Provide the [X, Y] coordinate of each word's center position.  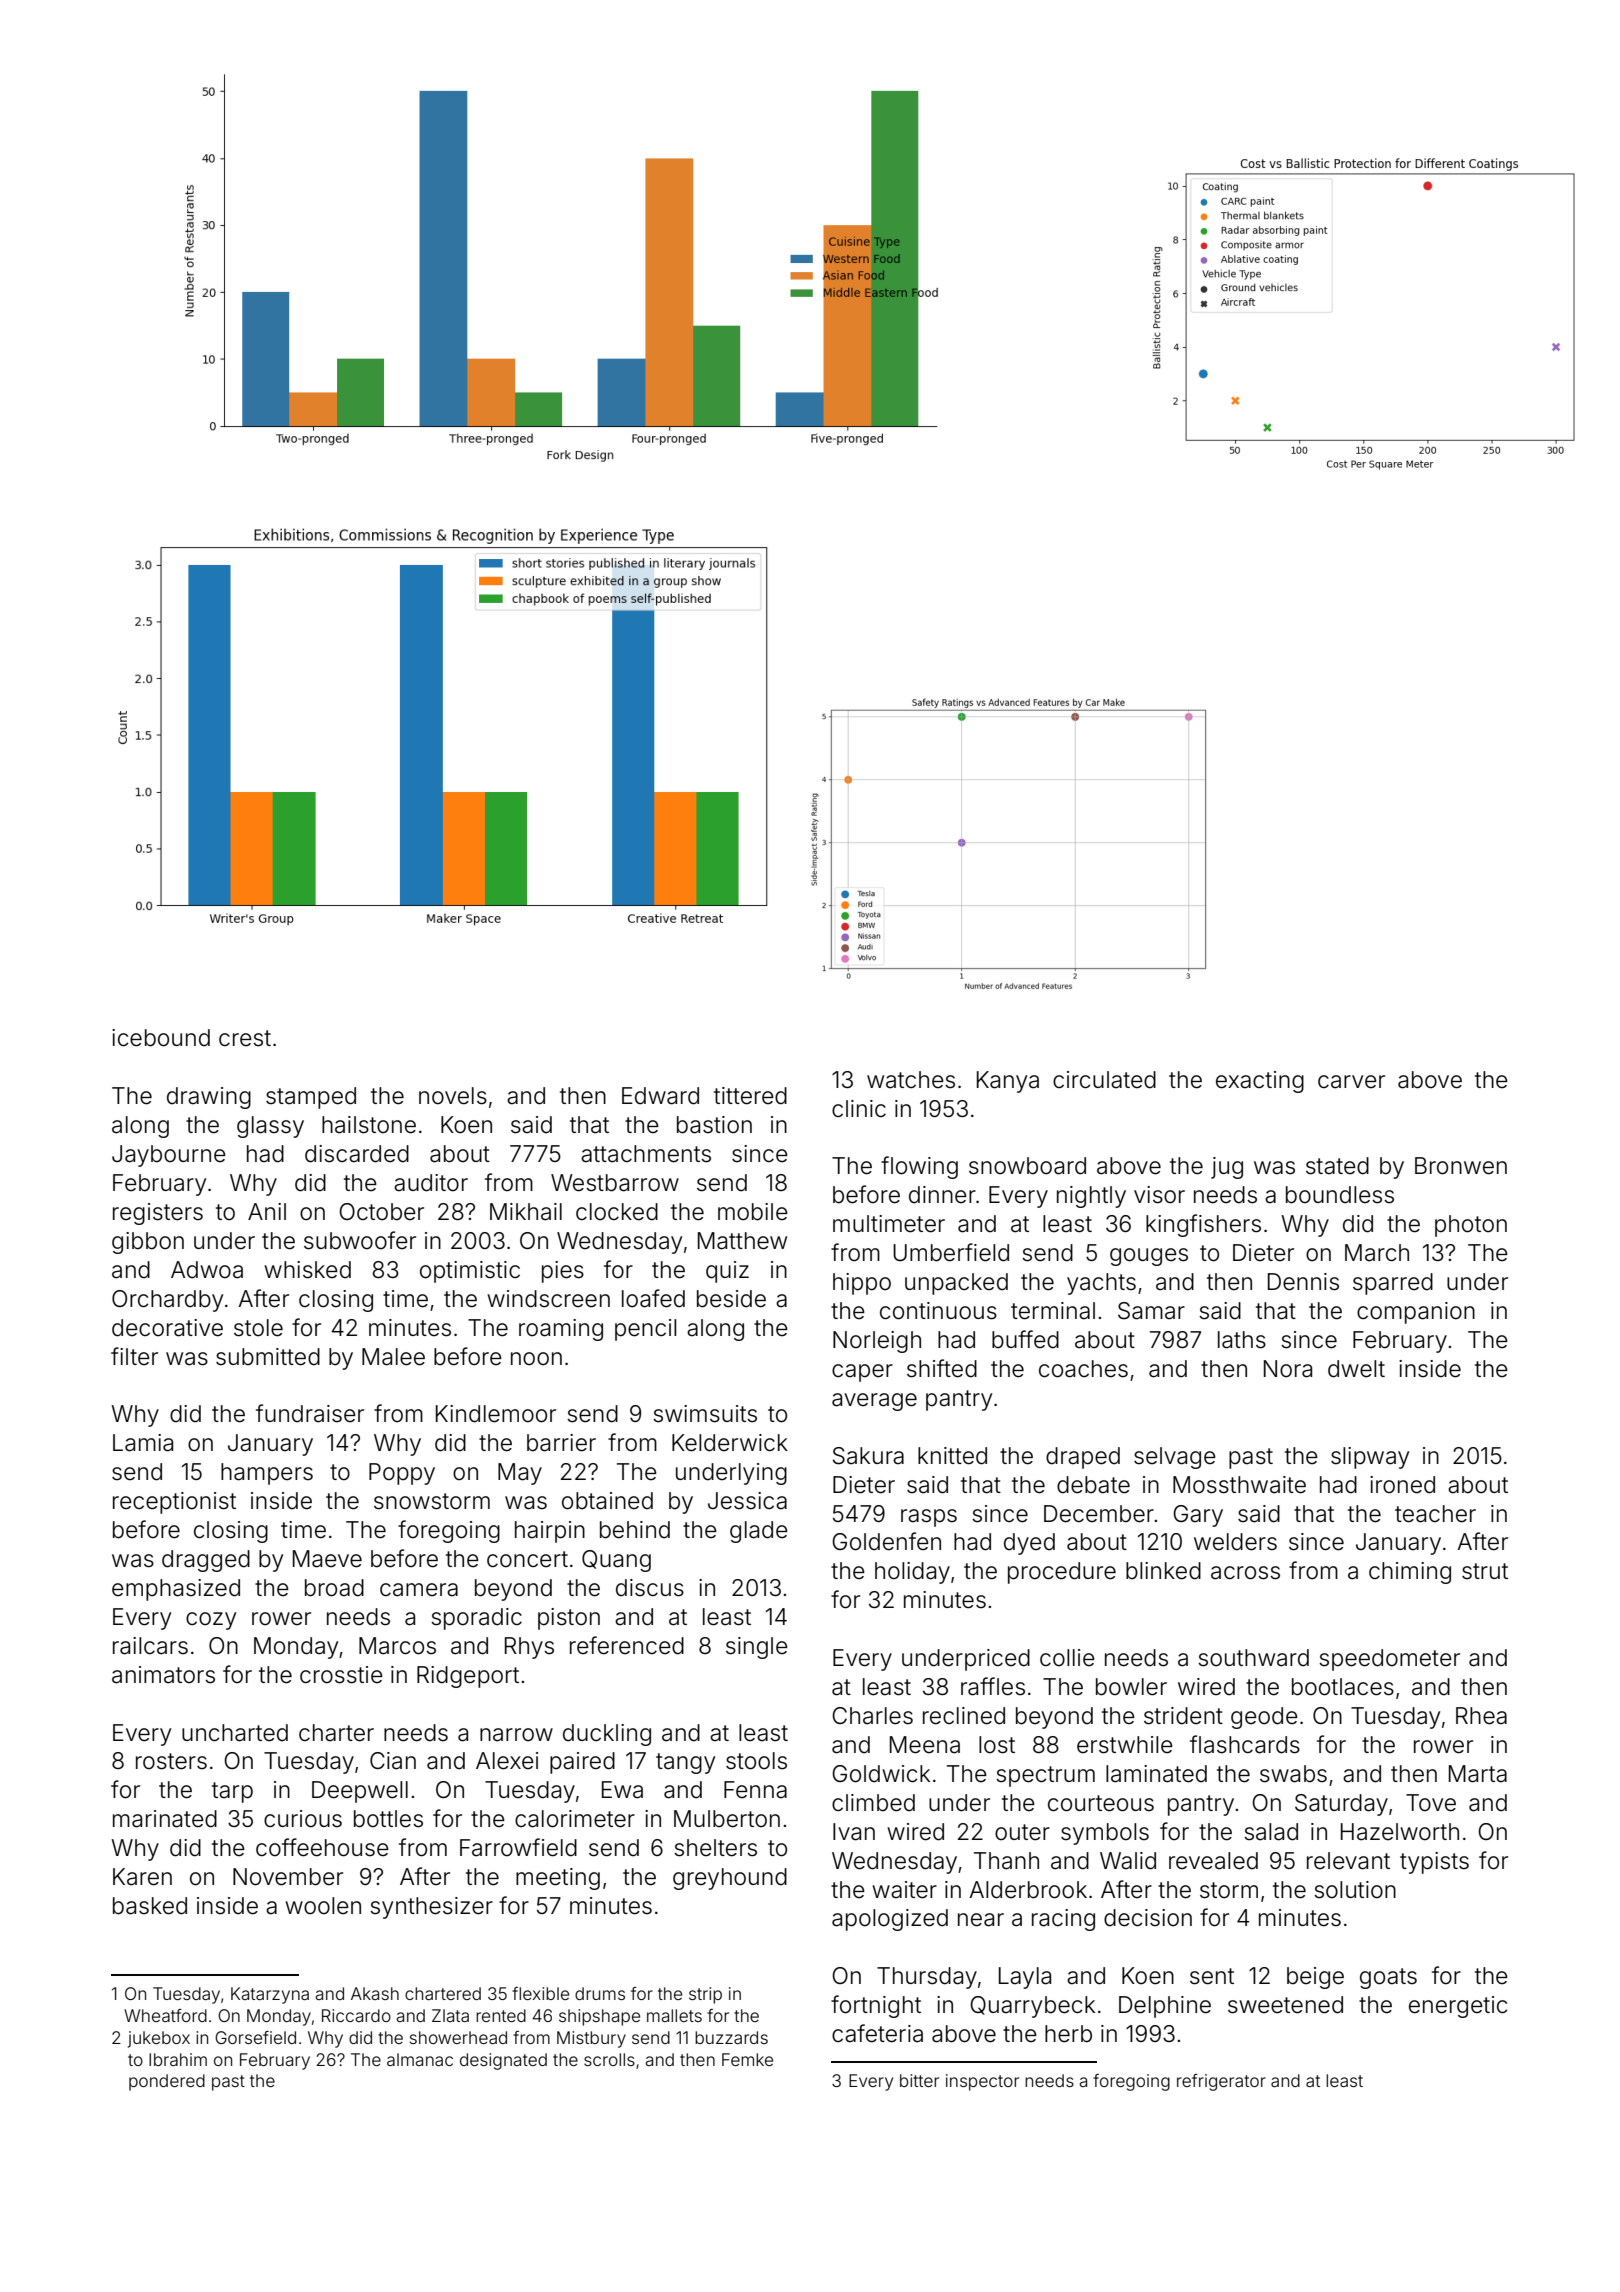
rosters [171, 1761]
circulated [1104, 1080]
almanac [420, 2059]
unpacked [956, 1284]
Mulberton [727, 1819]
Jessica [747, 1501]
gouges [1149, 1257]
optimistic [470, 1272]
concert [527, 1559]
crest [245, 1038]
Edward [660, 1096]
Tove [1431, 1803]
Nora [1288, 1369]
